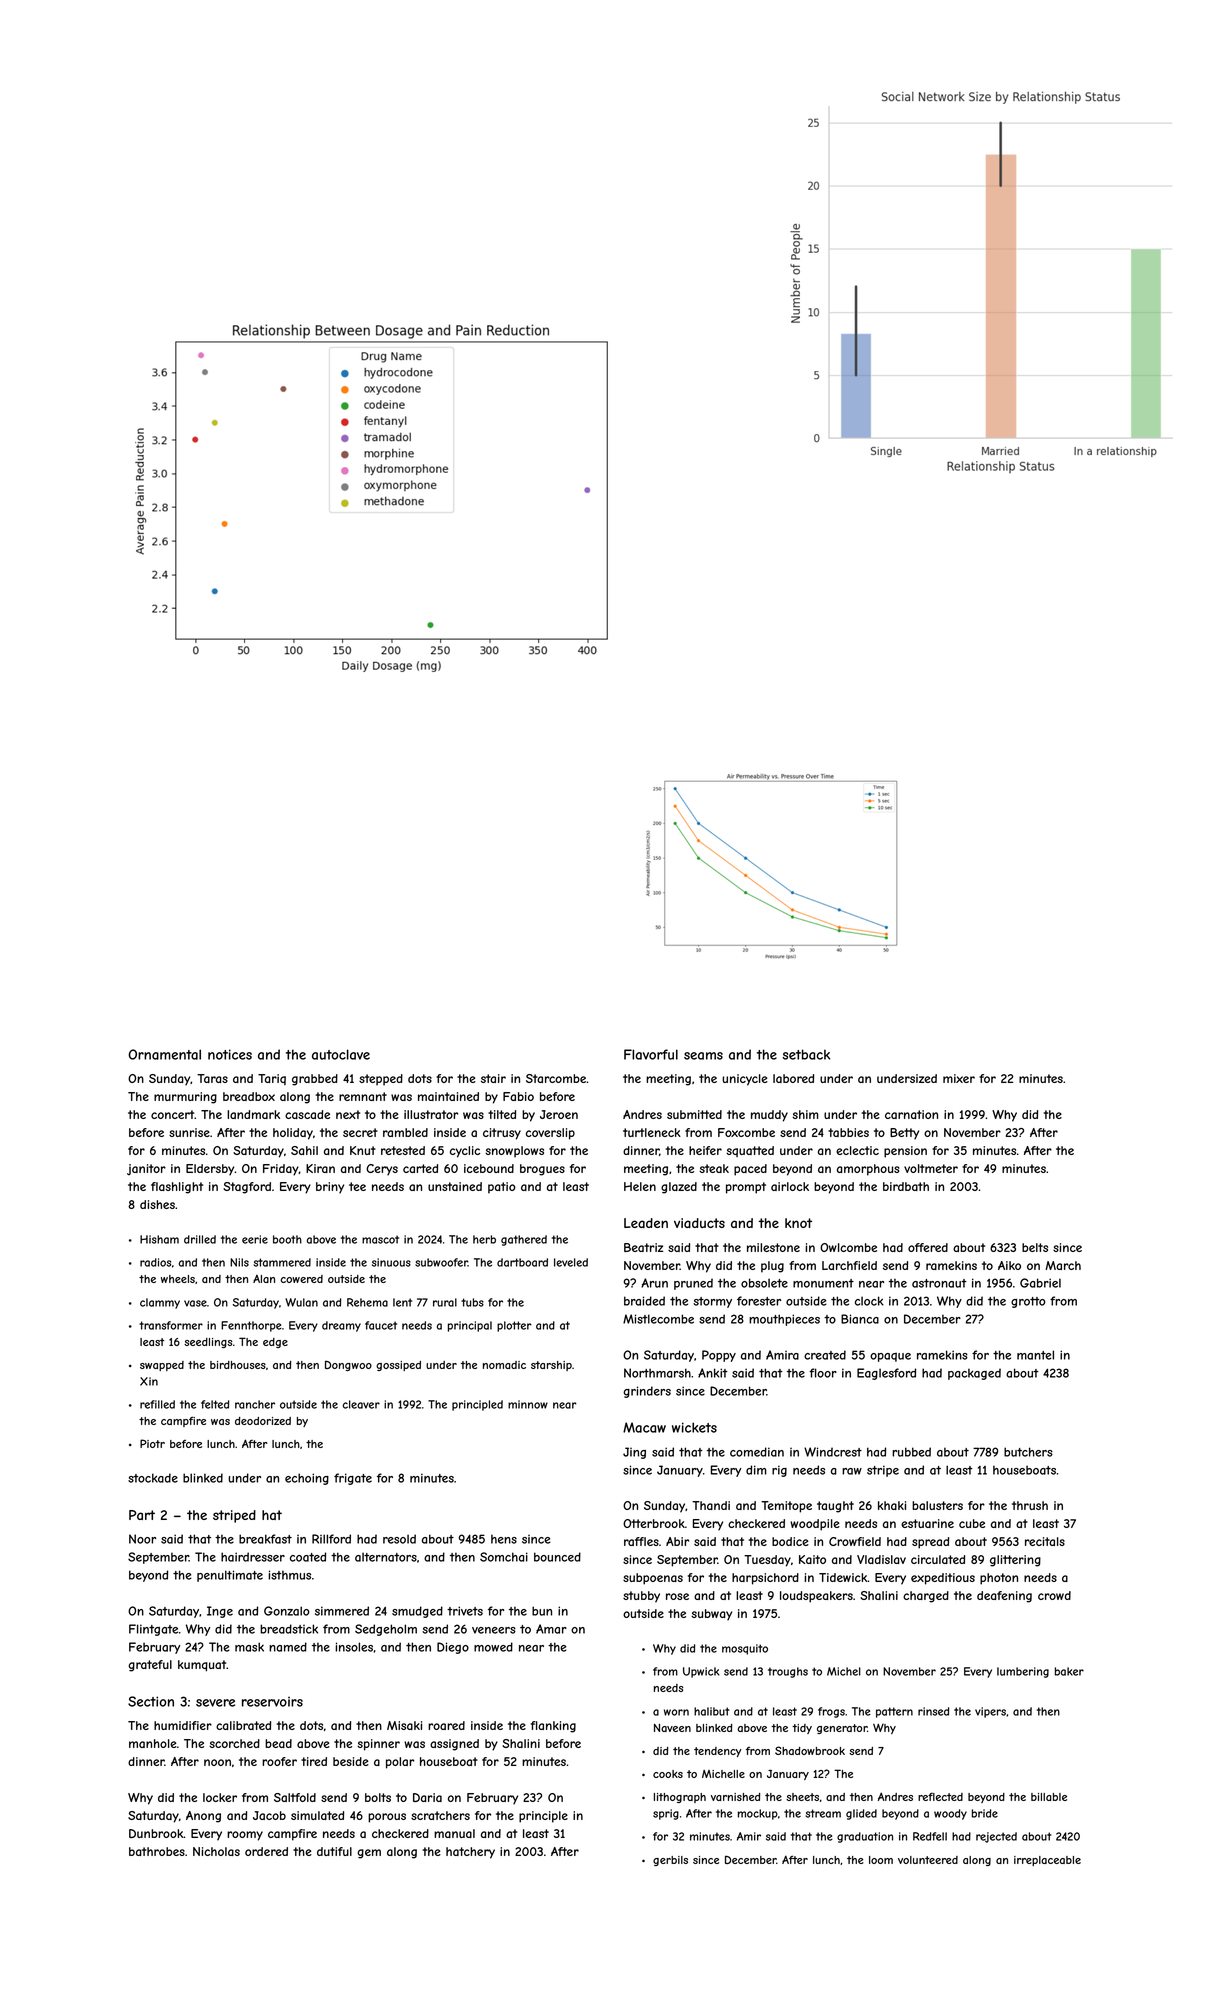  Describe the element at coordinates (405, 1132) in the document. I see `rambled` at that location.
